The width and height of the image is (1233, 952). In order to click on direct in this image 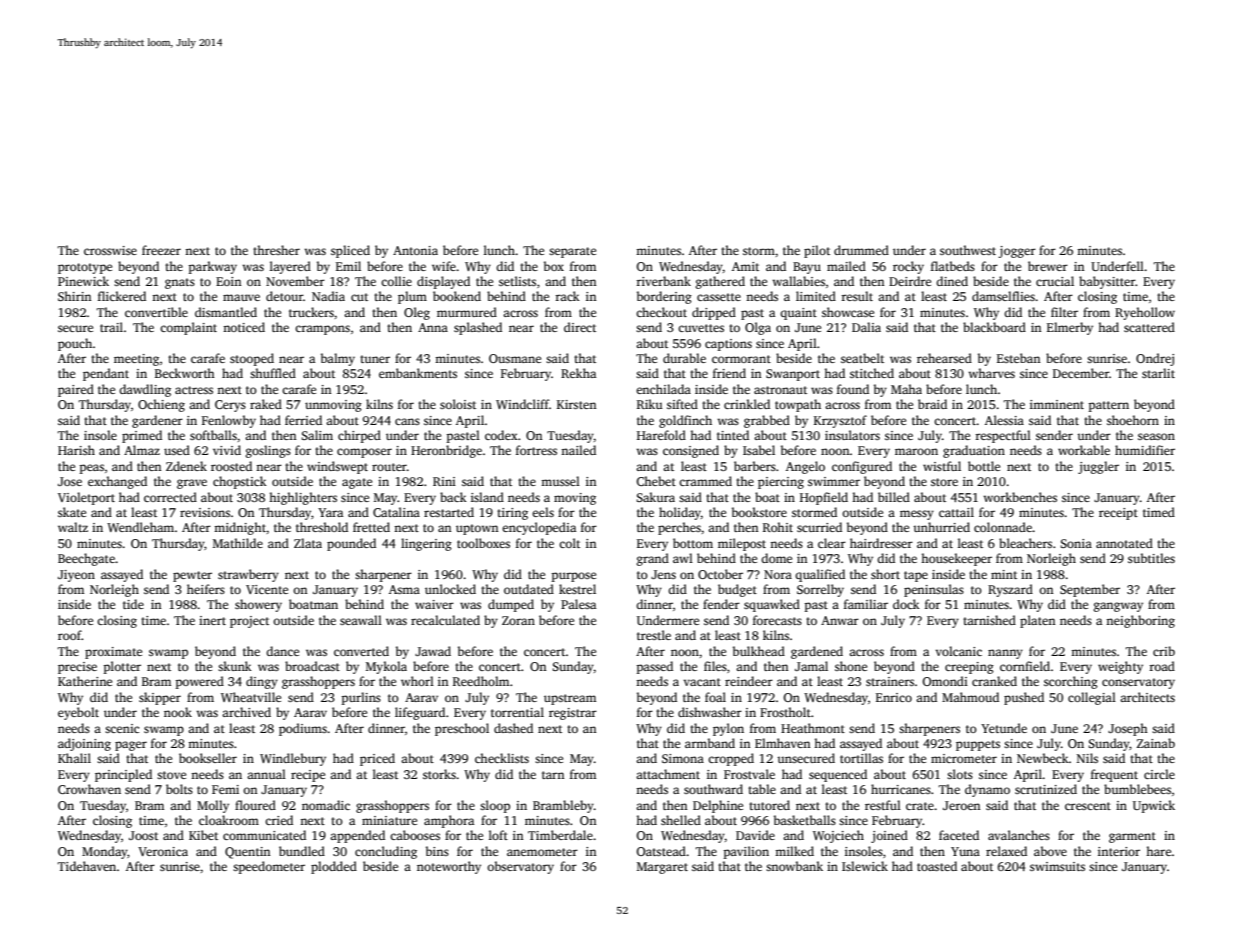, I will do `click(580, 327)`.
